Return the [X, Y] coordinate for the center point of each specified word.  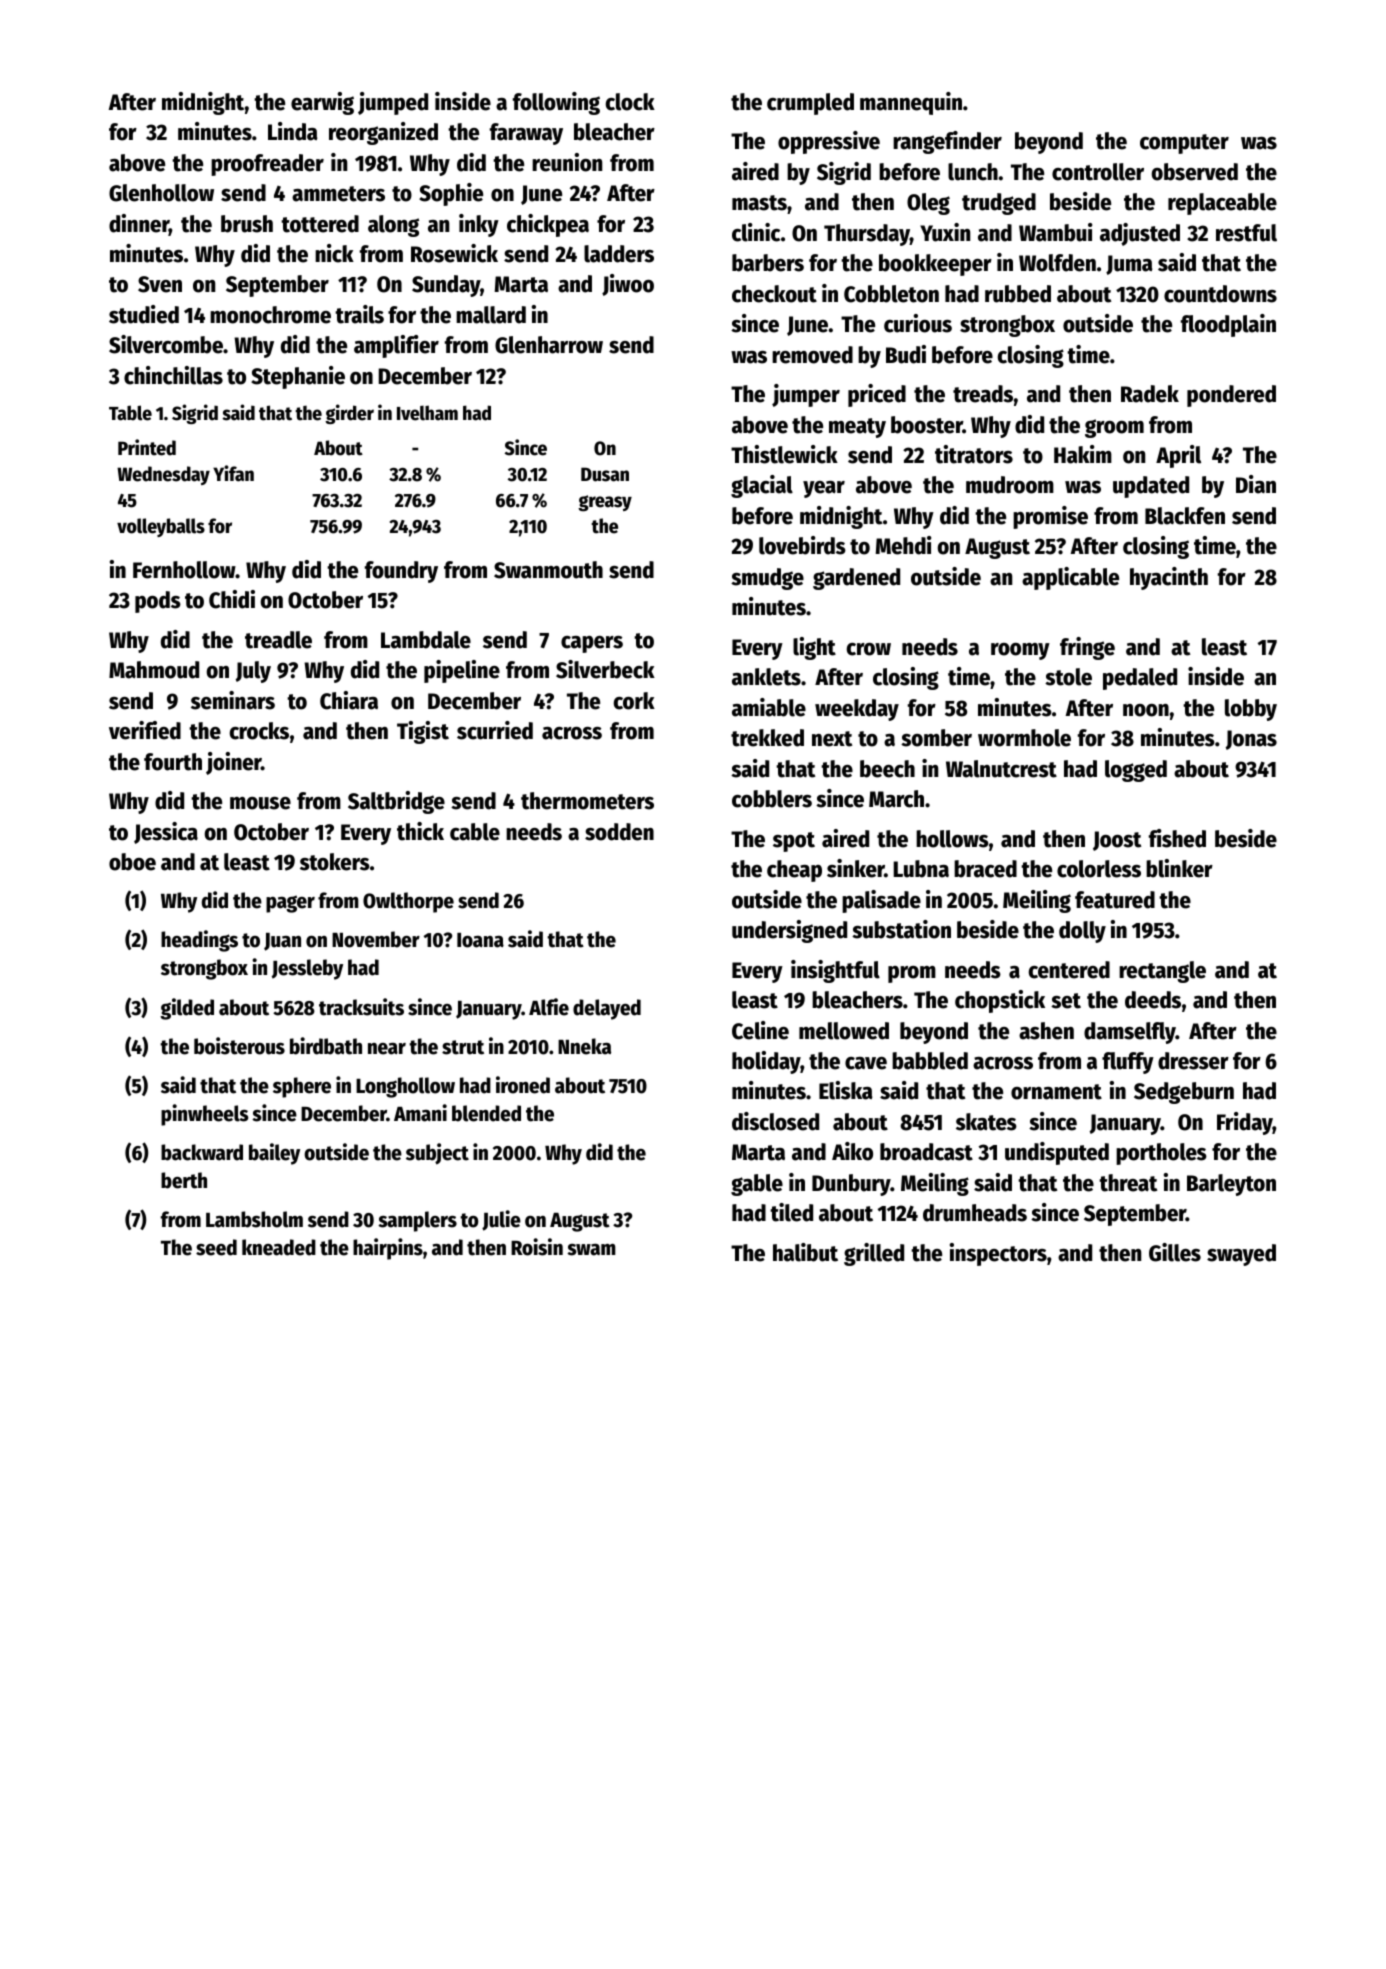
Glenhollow [161, 193]
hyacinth [1169, 578]
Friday [1245, 1123]
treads [983, 394]
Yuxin [945, 232]
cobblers [772, 799]
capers [592, 644]
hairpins [388, 1249]
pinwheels [205, 1115]
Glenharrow [549, 345]
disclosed [775, 1121]
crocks [259, 731]
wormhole [1024, 738]
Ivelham [427, 413]
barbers [768, 263]
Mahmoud [154, 670]
